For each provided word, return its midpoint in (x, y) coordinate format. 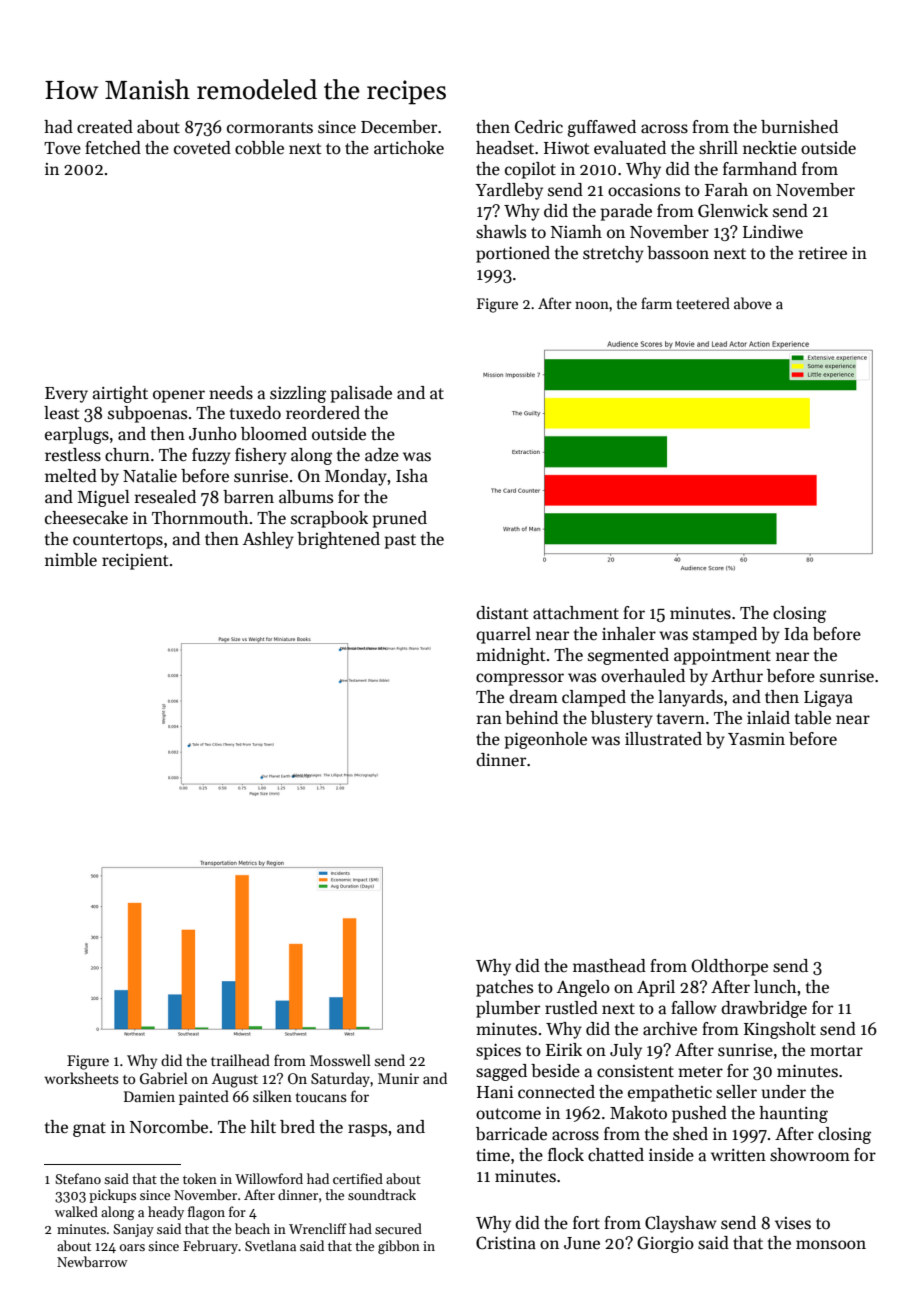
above (753, 303)
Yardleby (509, 191)
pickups (112, 1196)
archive (670, 1029)
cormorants (270, 128)
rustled (571, 1008)
